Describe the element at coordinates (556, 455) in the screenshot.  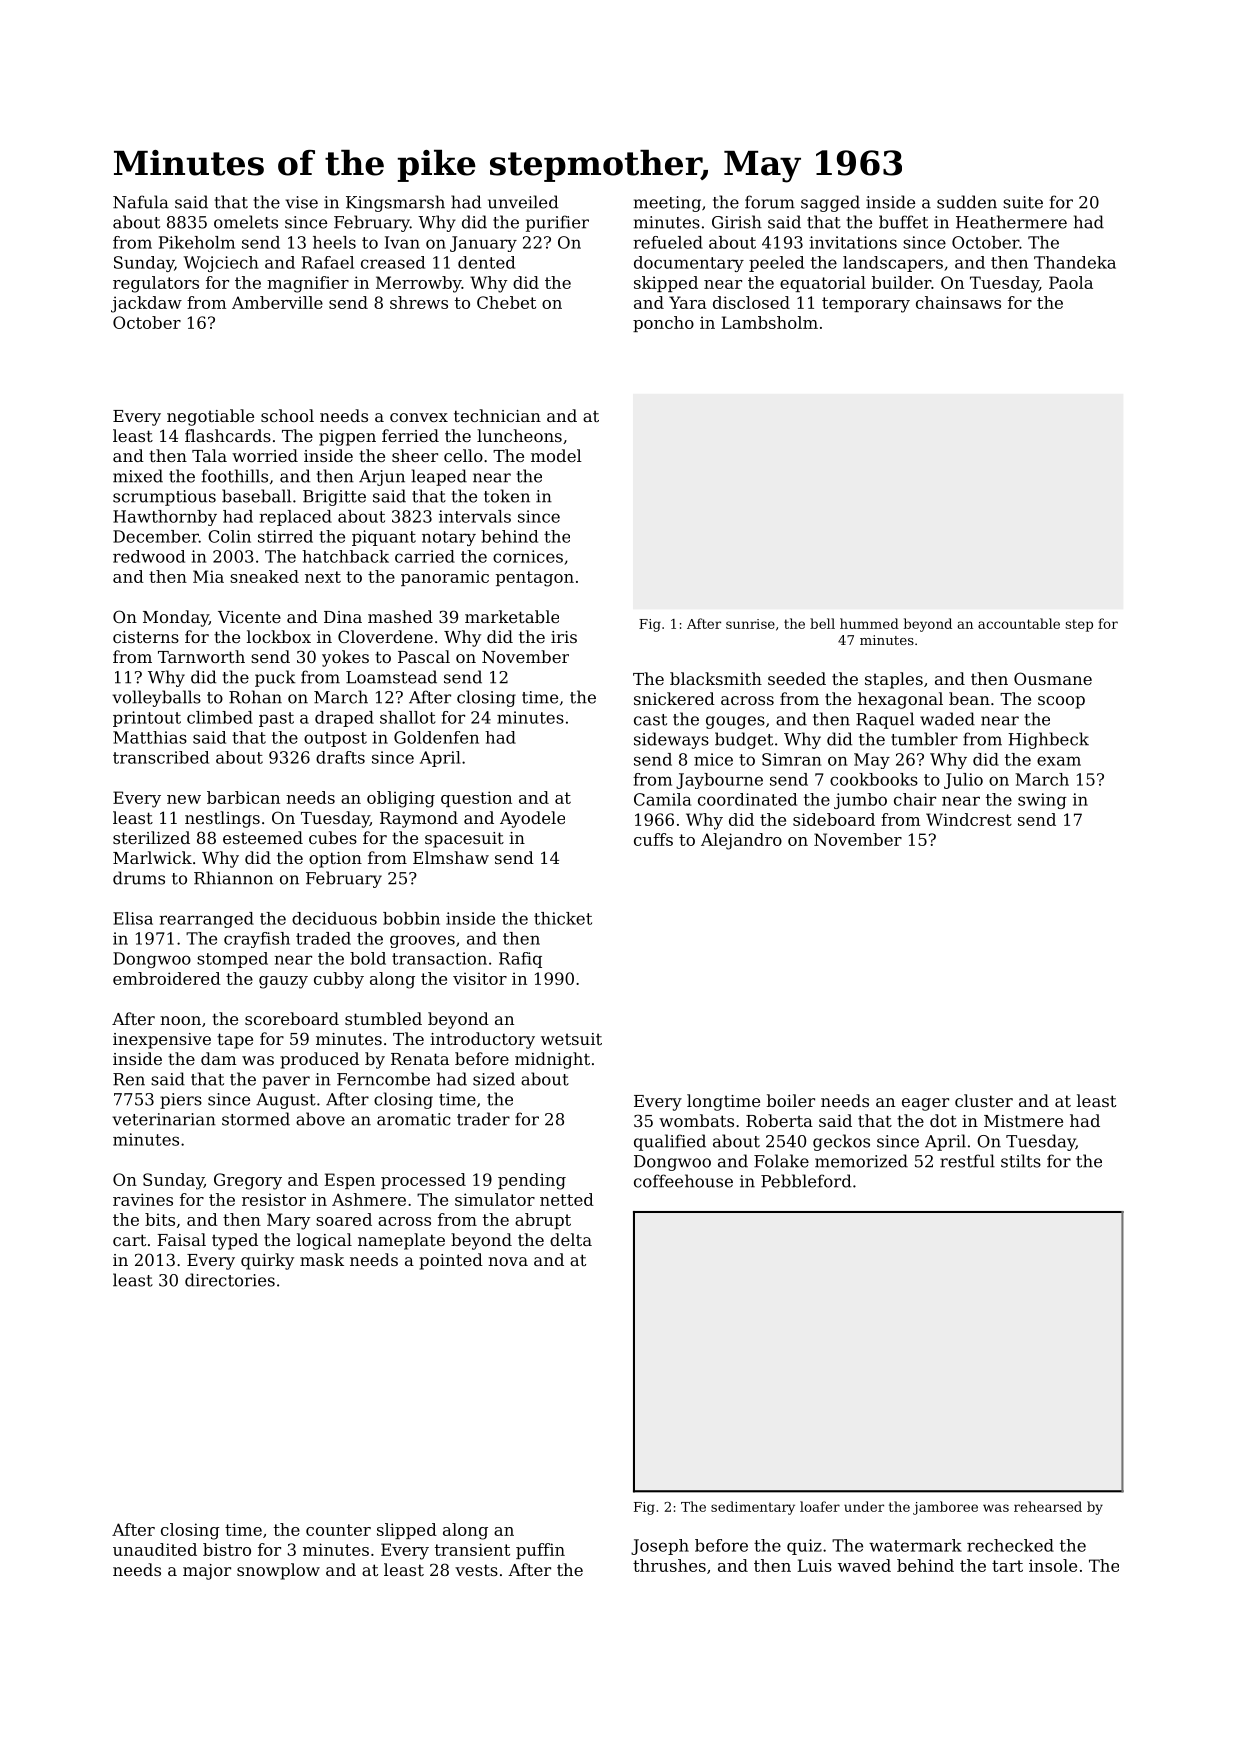
I see `model` at that location.
